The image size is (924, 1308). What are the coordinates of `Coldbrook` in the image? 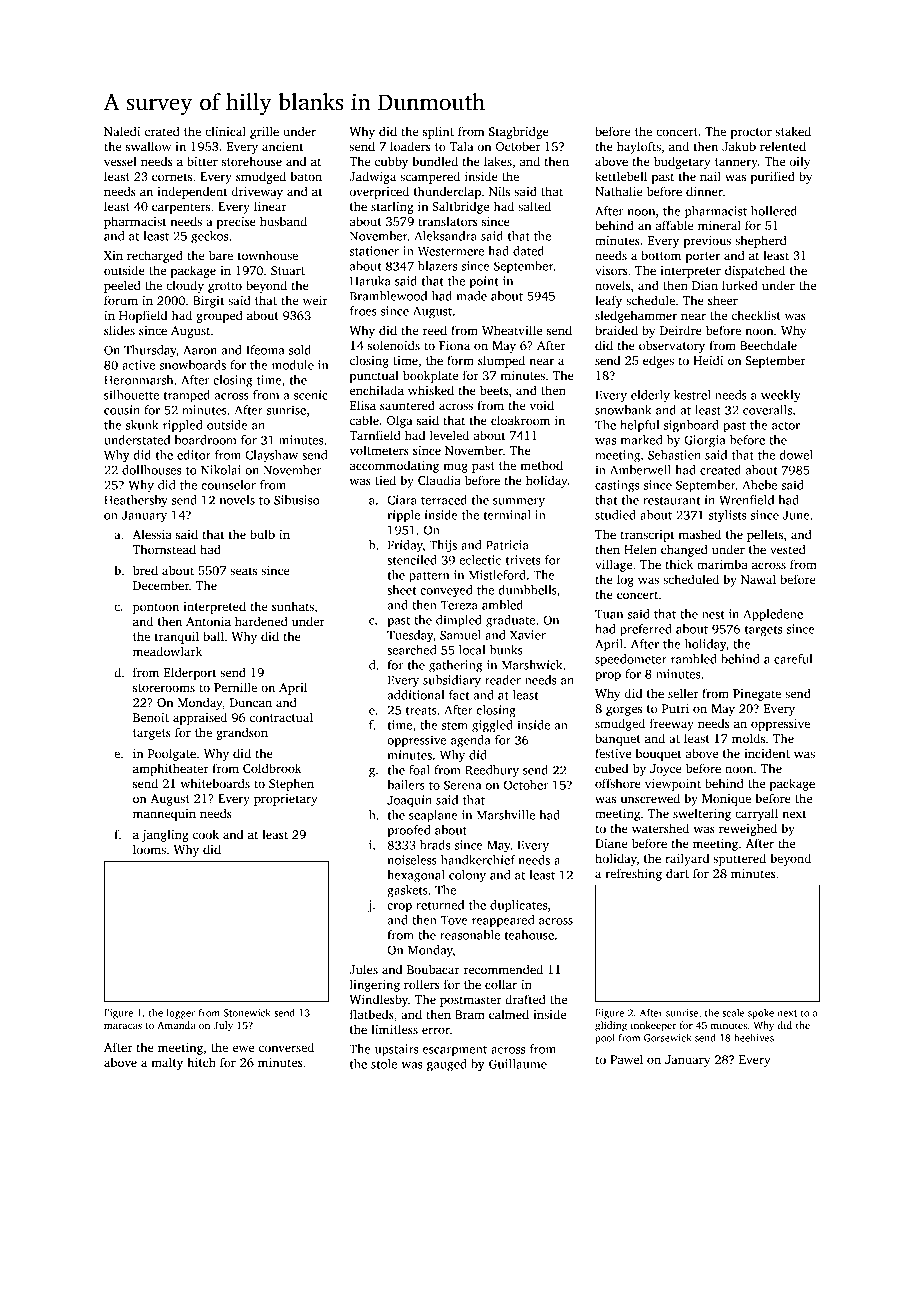 It's located at (272, 768).
